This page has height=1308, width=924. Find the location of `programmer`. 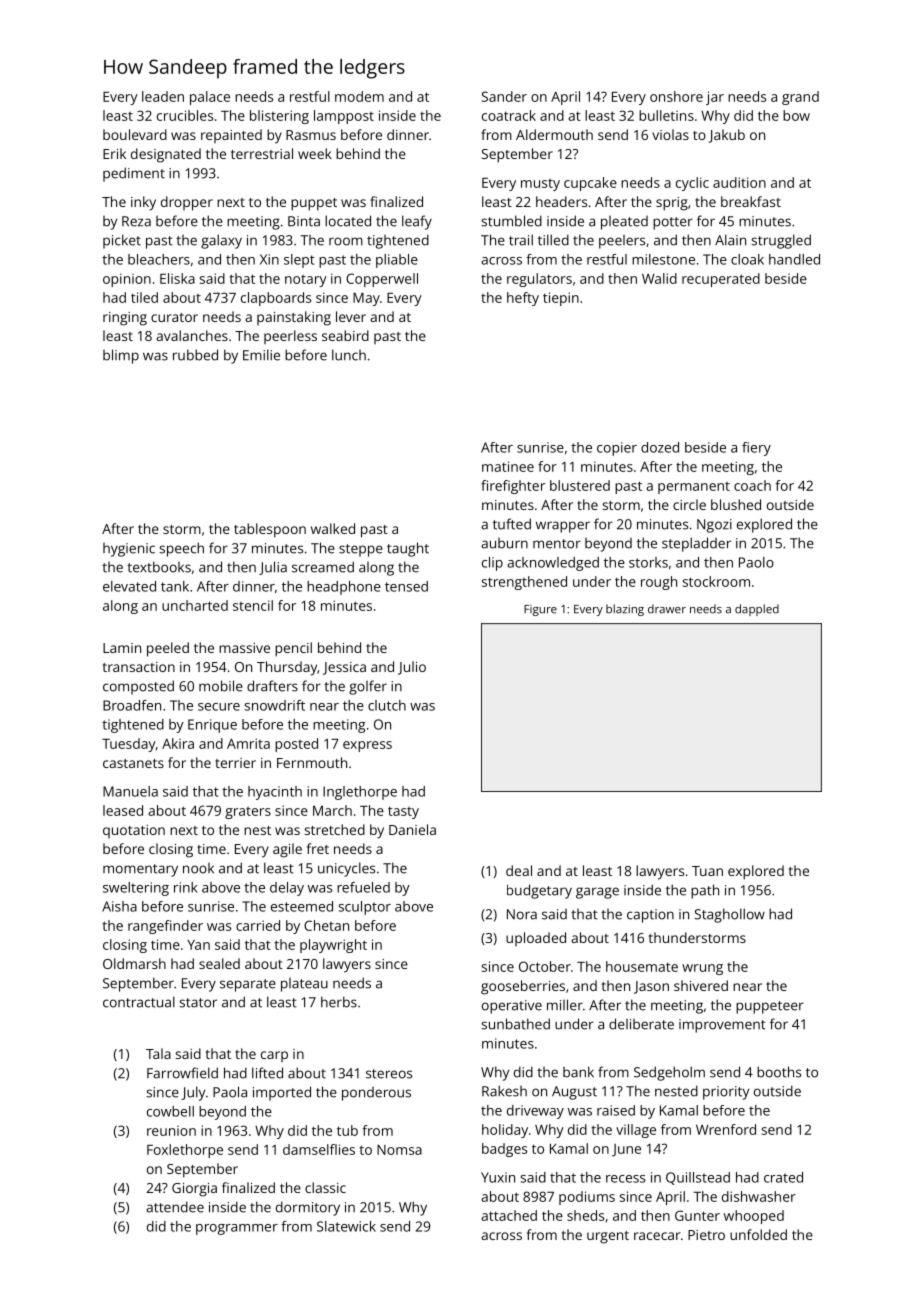

programmer is located at coordinates (237, 1229).
